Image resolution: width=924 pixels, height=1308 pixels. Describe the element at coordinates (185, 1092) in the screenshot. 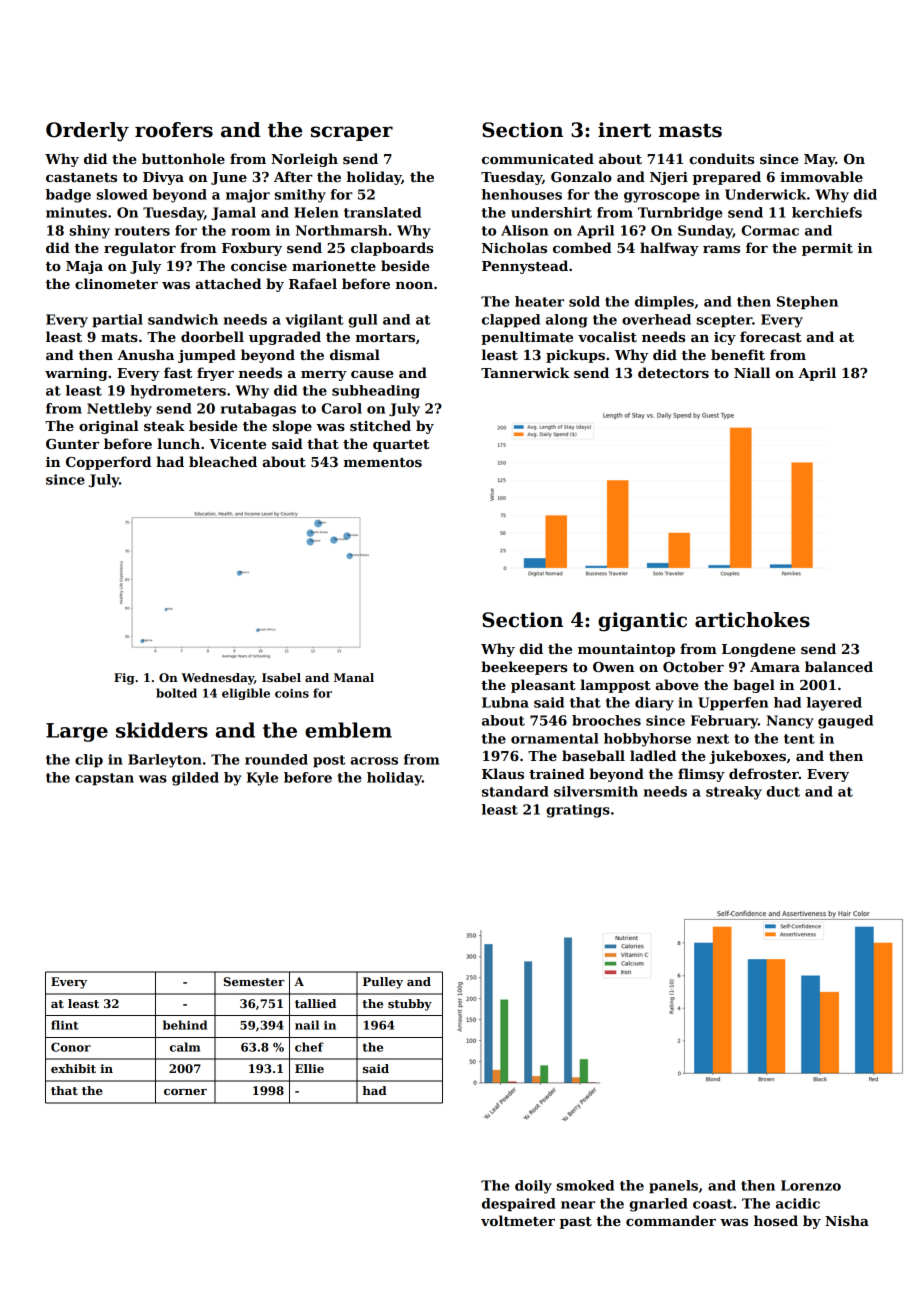

I see `corner` at that location.
